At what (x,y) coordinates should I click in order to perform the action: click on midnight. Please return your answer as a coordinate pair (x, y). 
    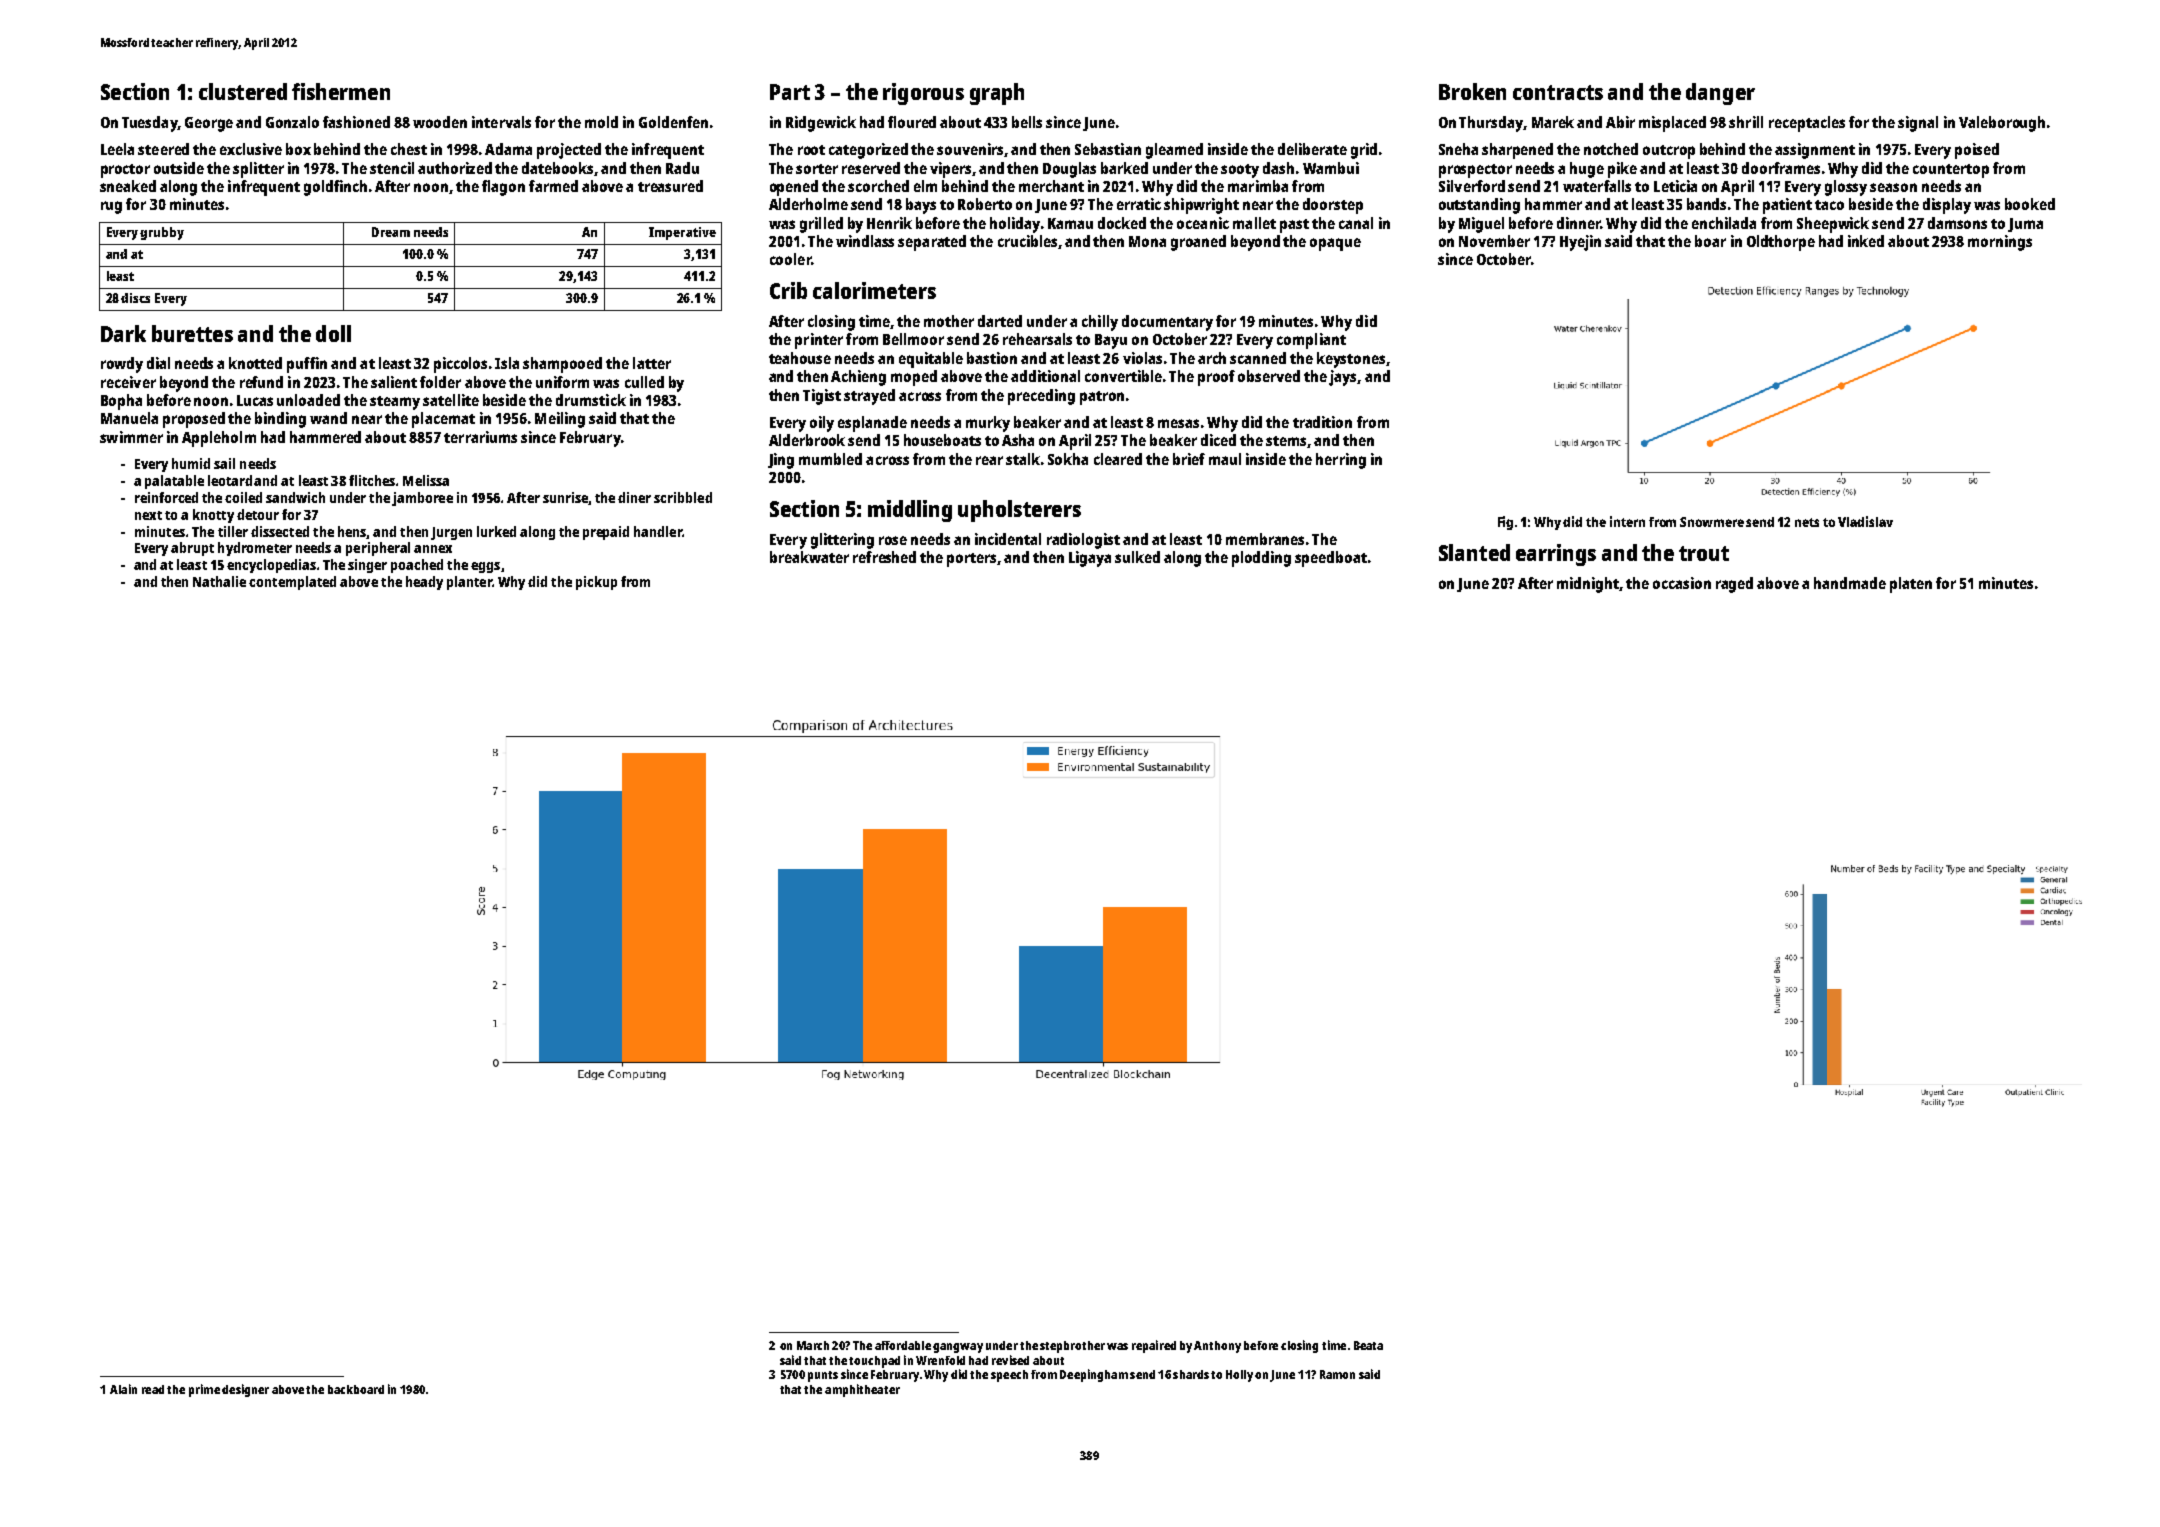
    Looking at the image, I should click on (1588, 585).
